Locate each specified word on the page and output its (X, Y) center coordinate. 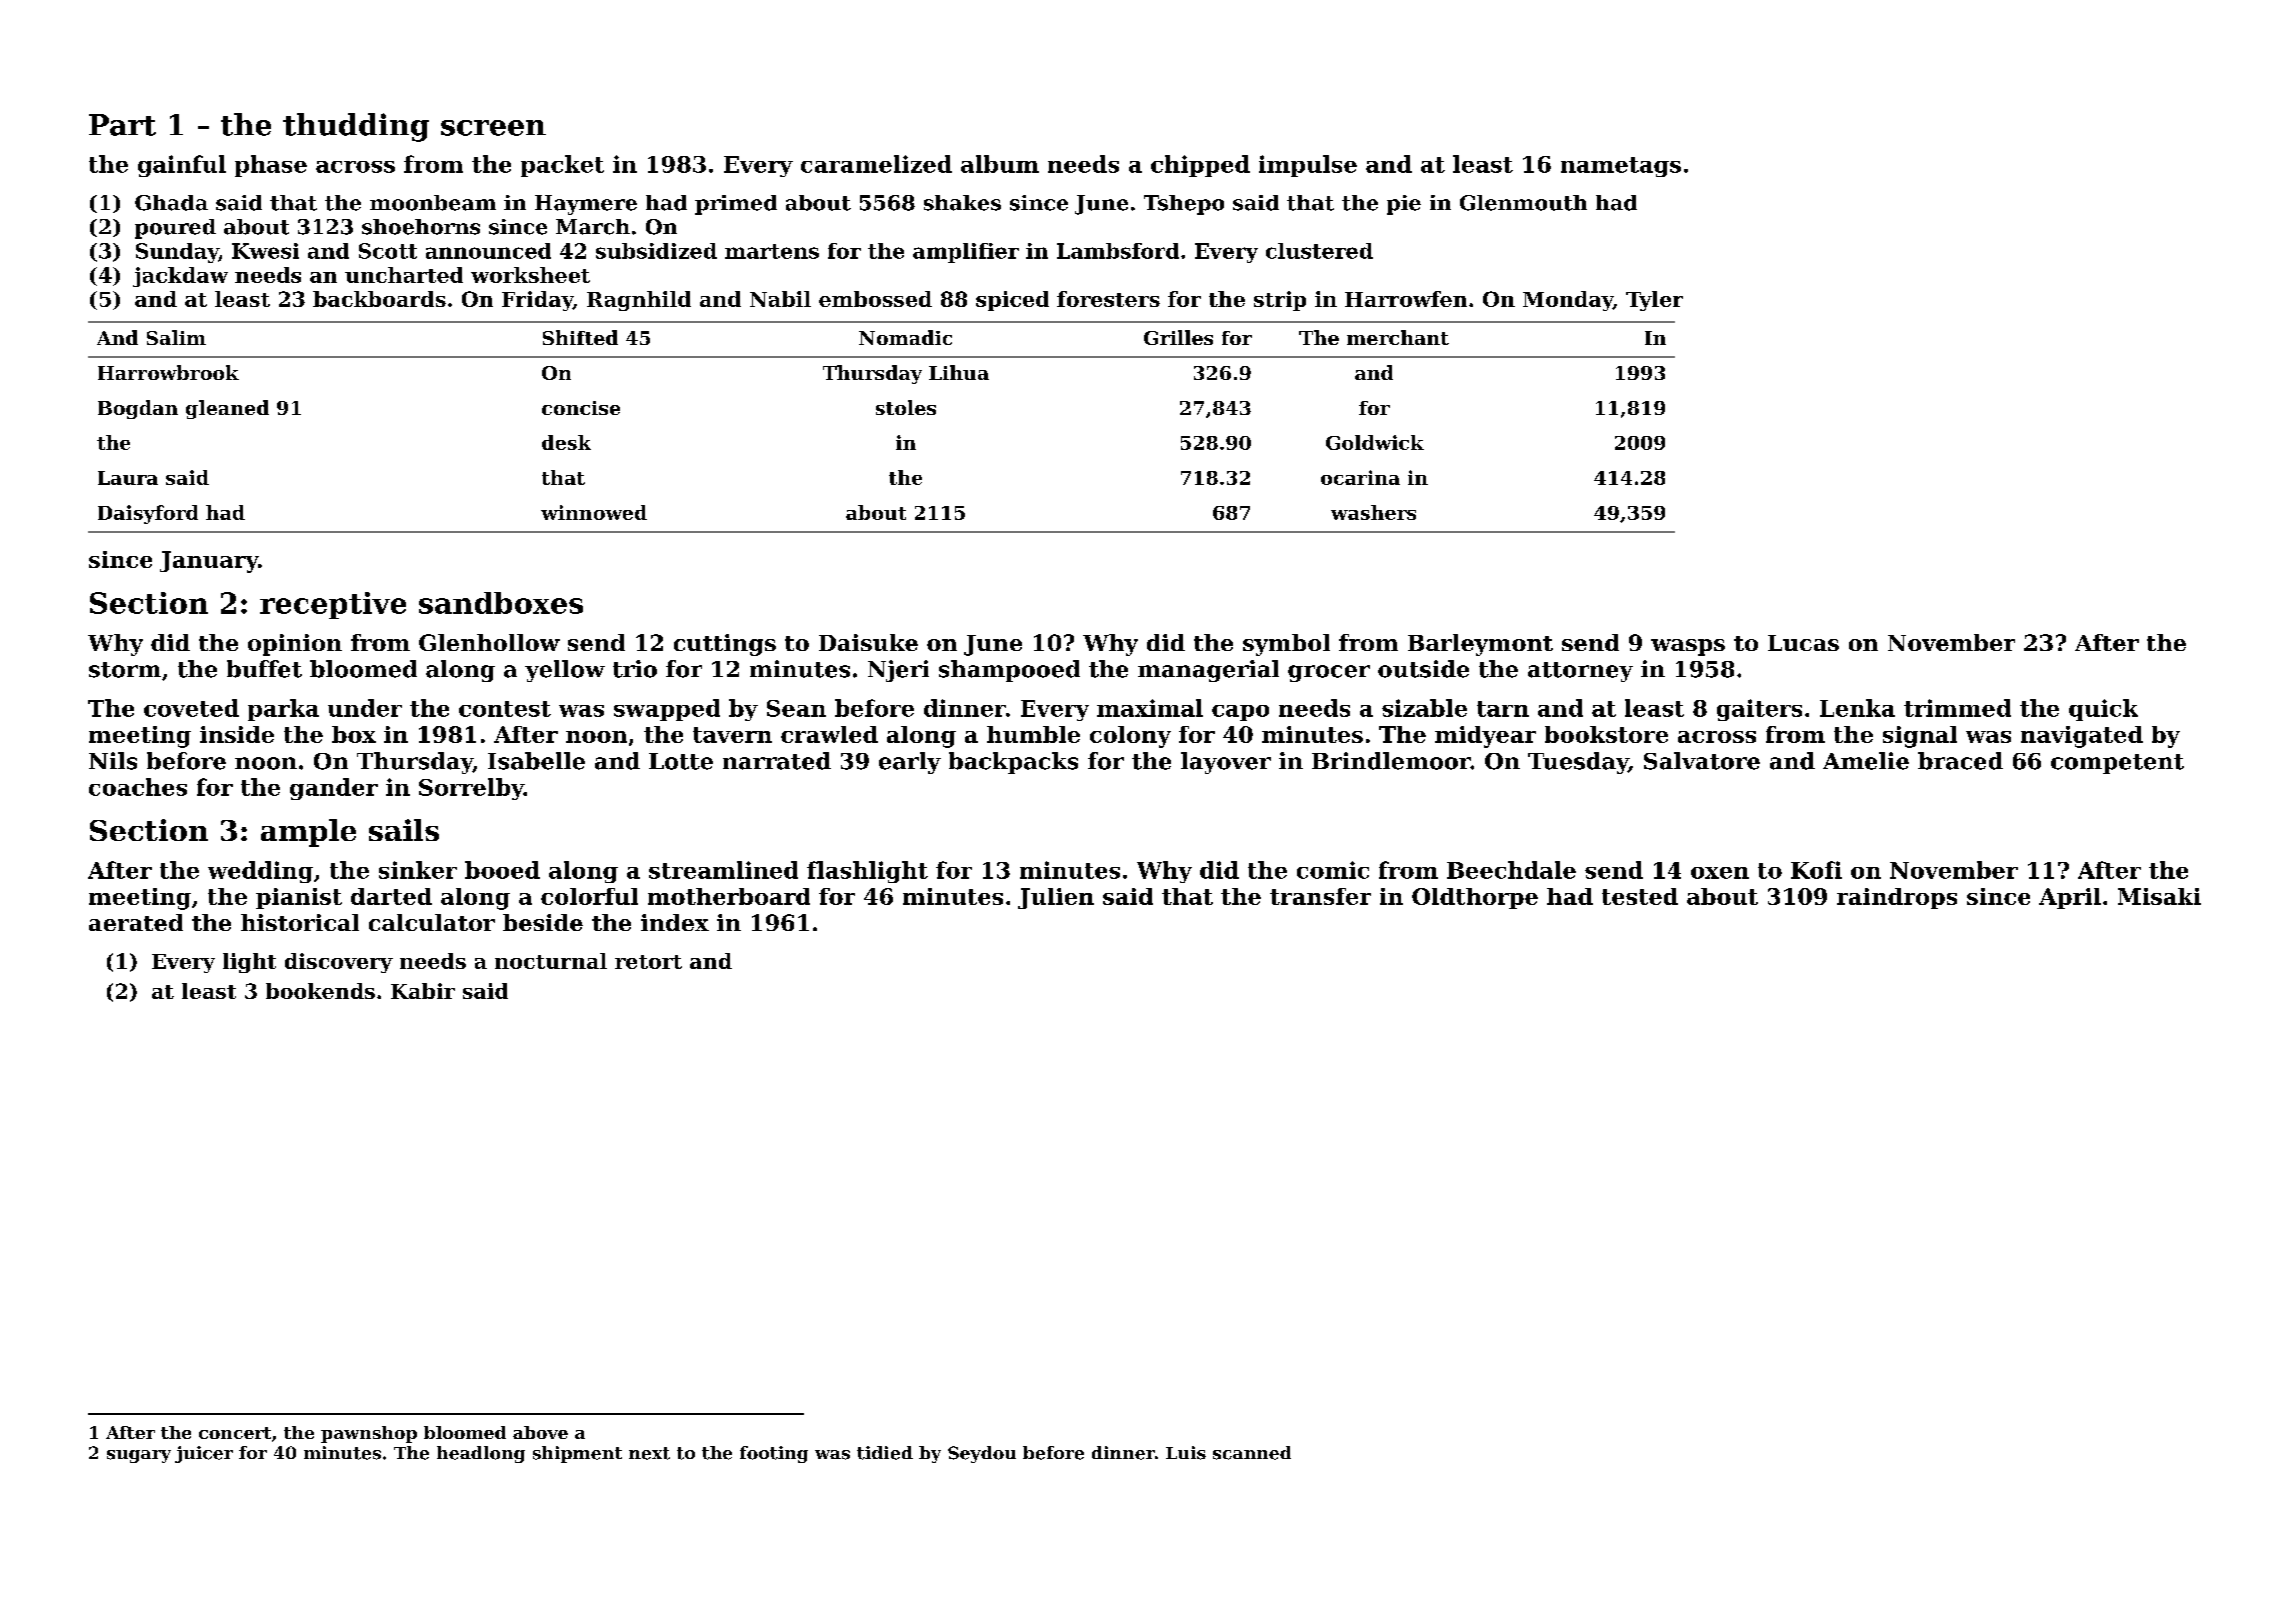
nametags (1621, 167)
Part (122, 125)
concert (235, 1433)
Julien (1056, 898)
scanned (1252, 1453)
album (1000, 164)
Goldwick (1375, 442)
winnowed (594, 512)
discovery (339, 963)
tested (1640, 896)
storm (125, 670)
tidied (885, 1453)
